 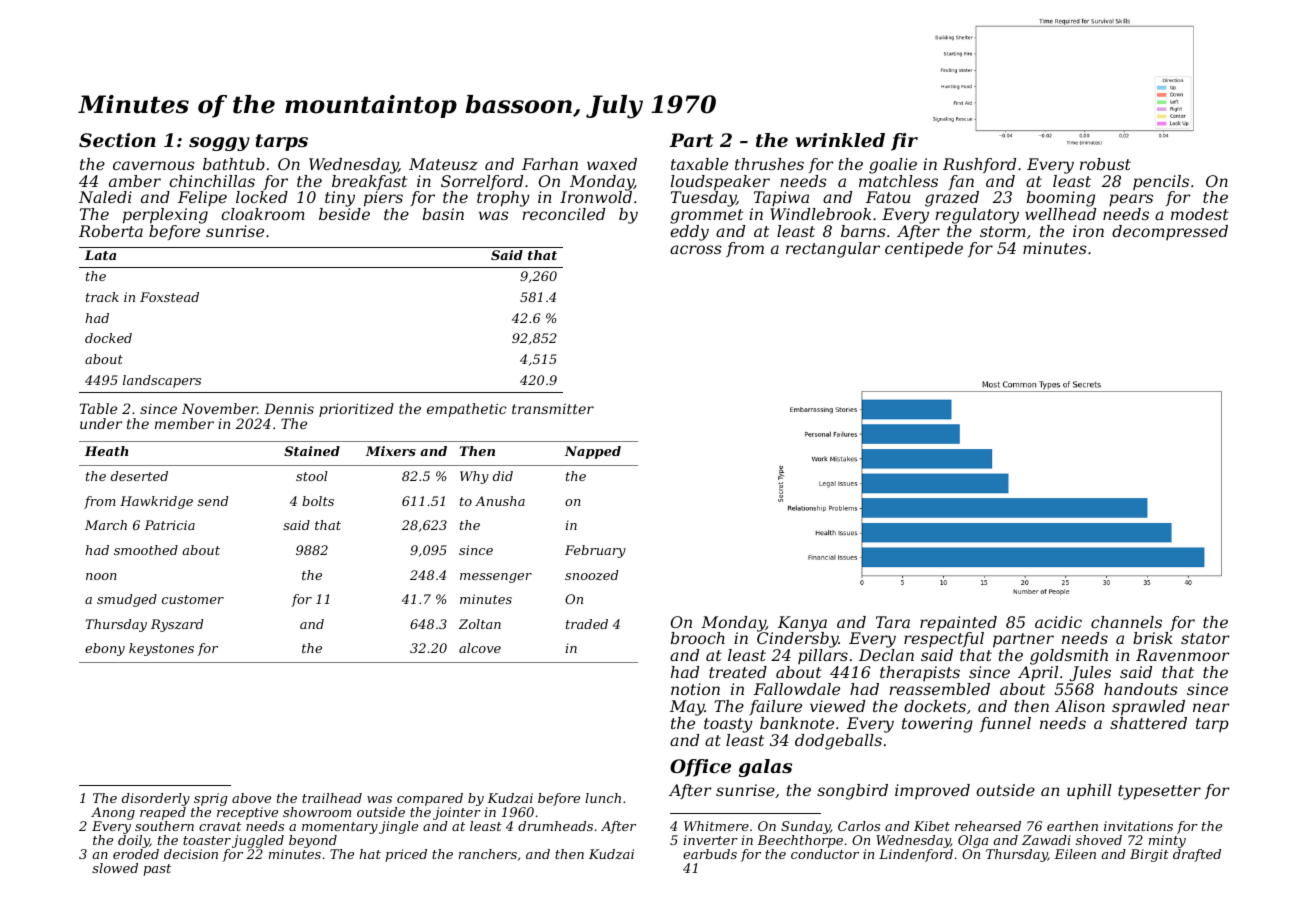 I want to click on amber, so click(x=135, y=181).
